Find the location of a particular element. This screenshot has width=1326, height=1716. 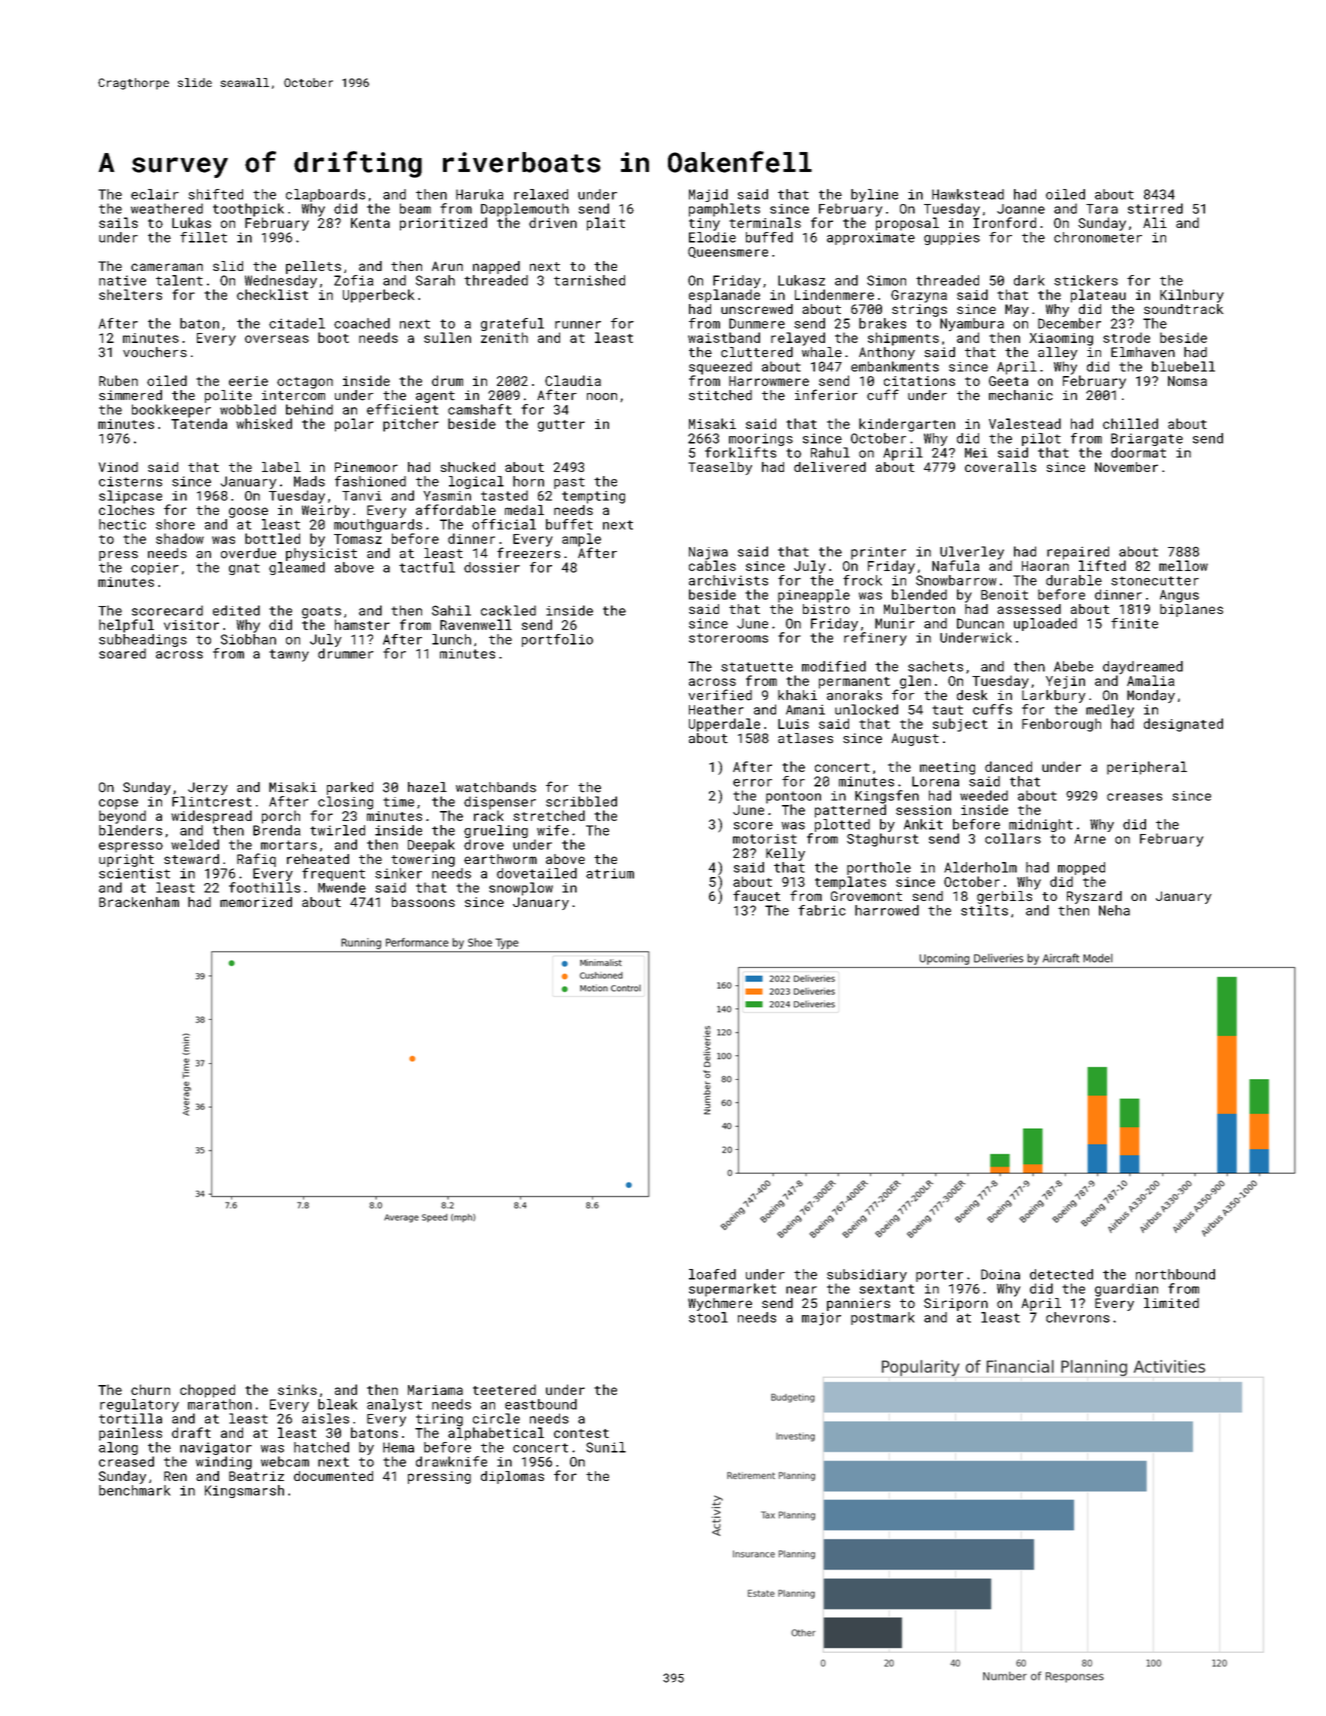

beam is located at coordinates (415, 208).
